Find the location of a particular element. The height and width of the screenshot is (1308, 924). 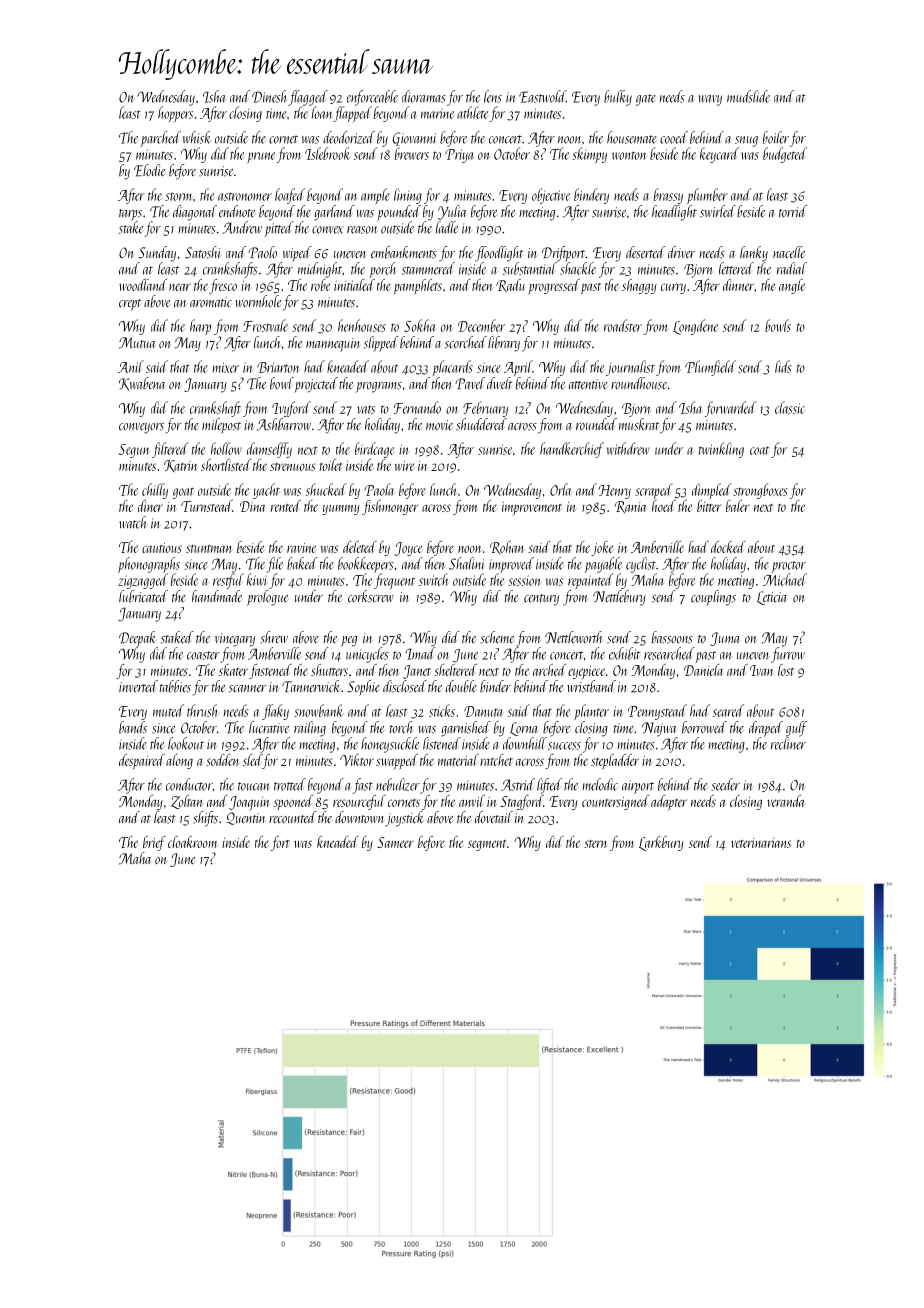

draped is located at coordinates (766, 729).
